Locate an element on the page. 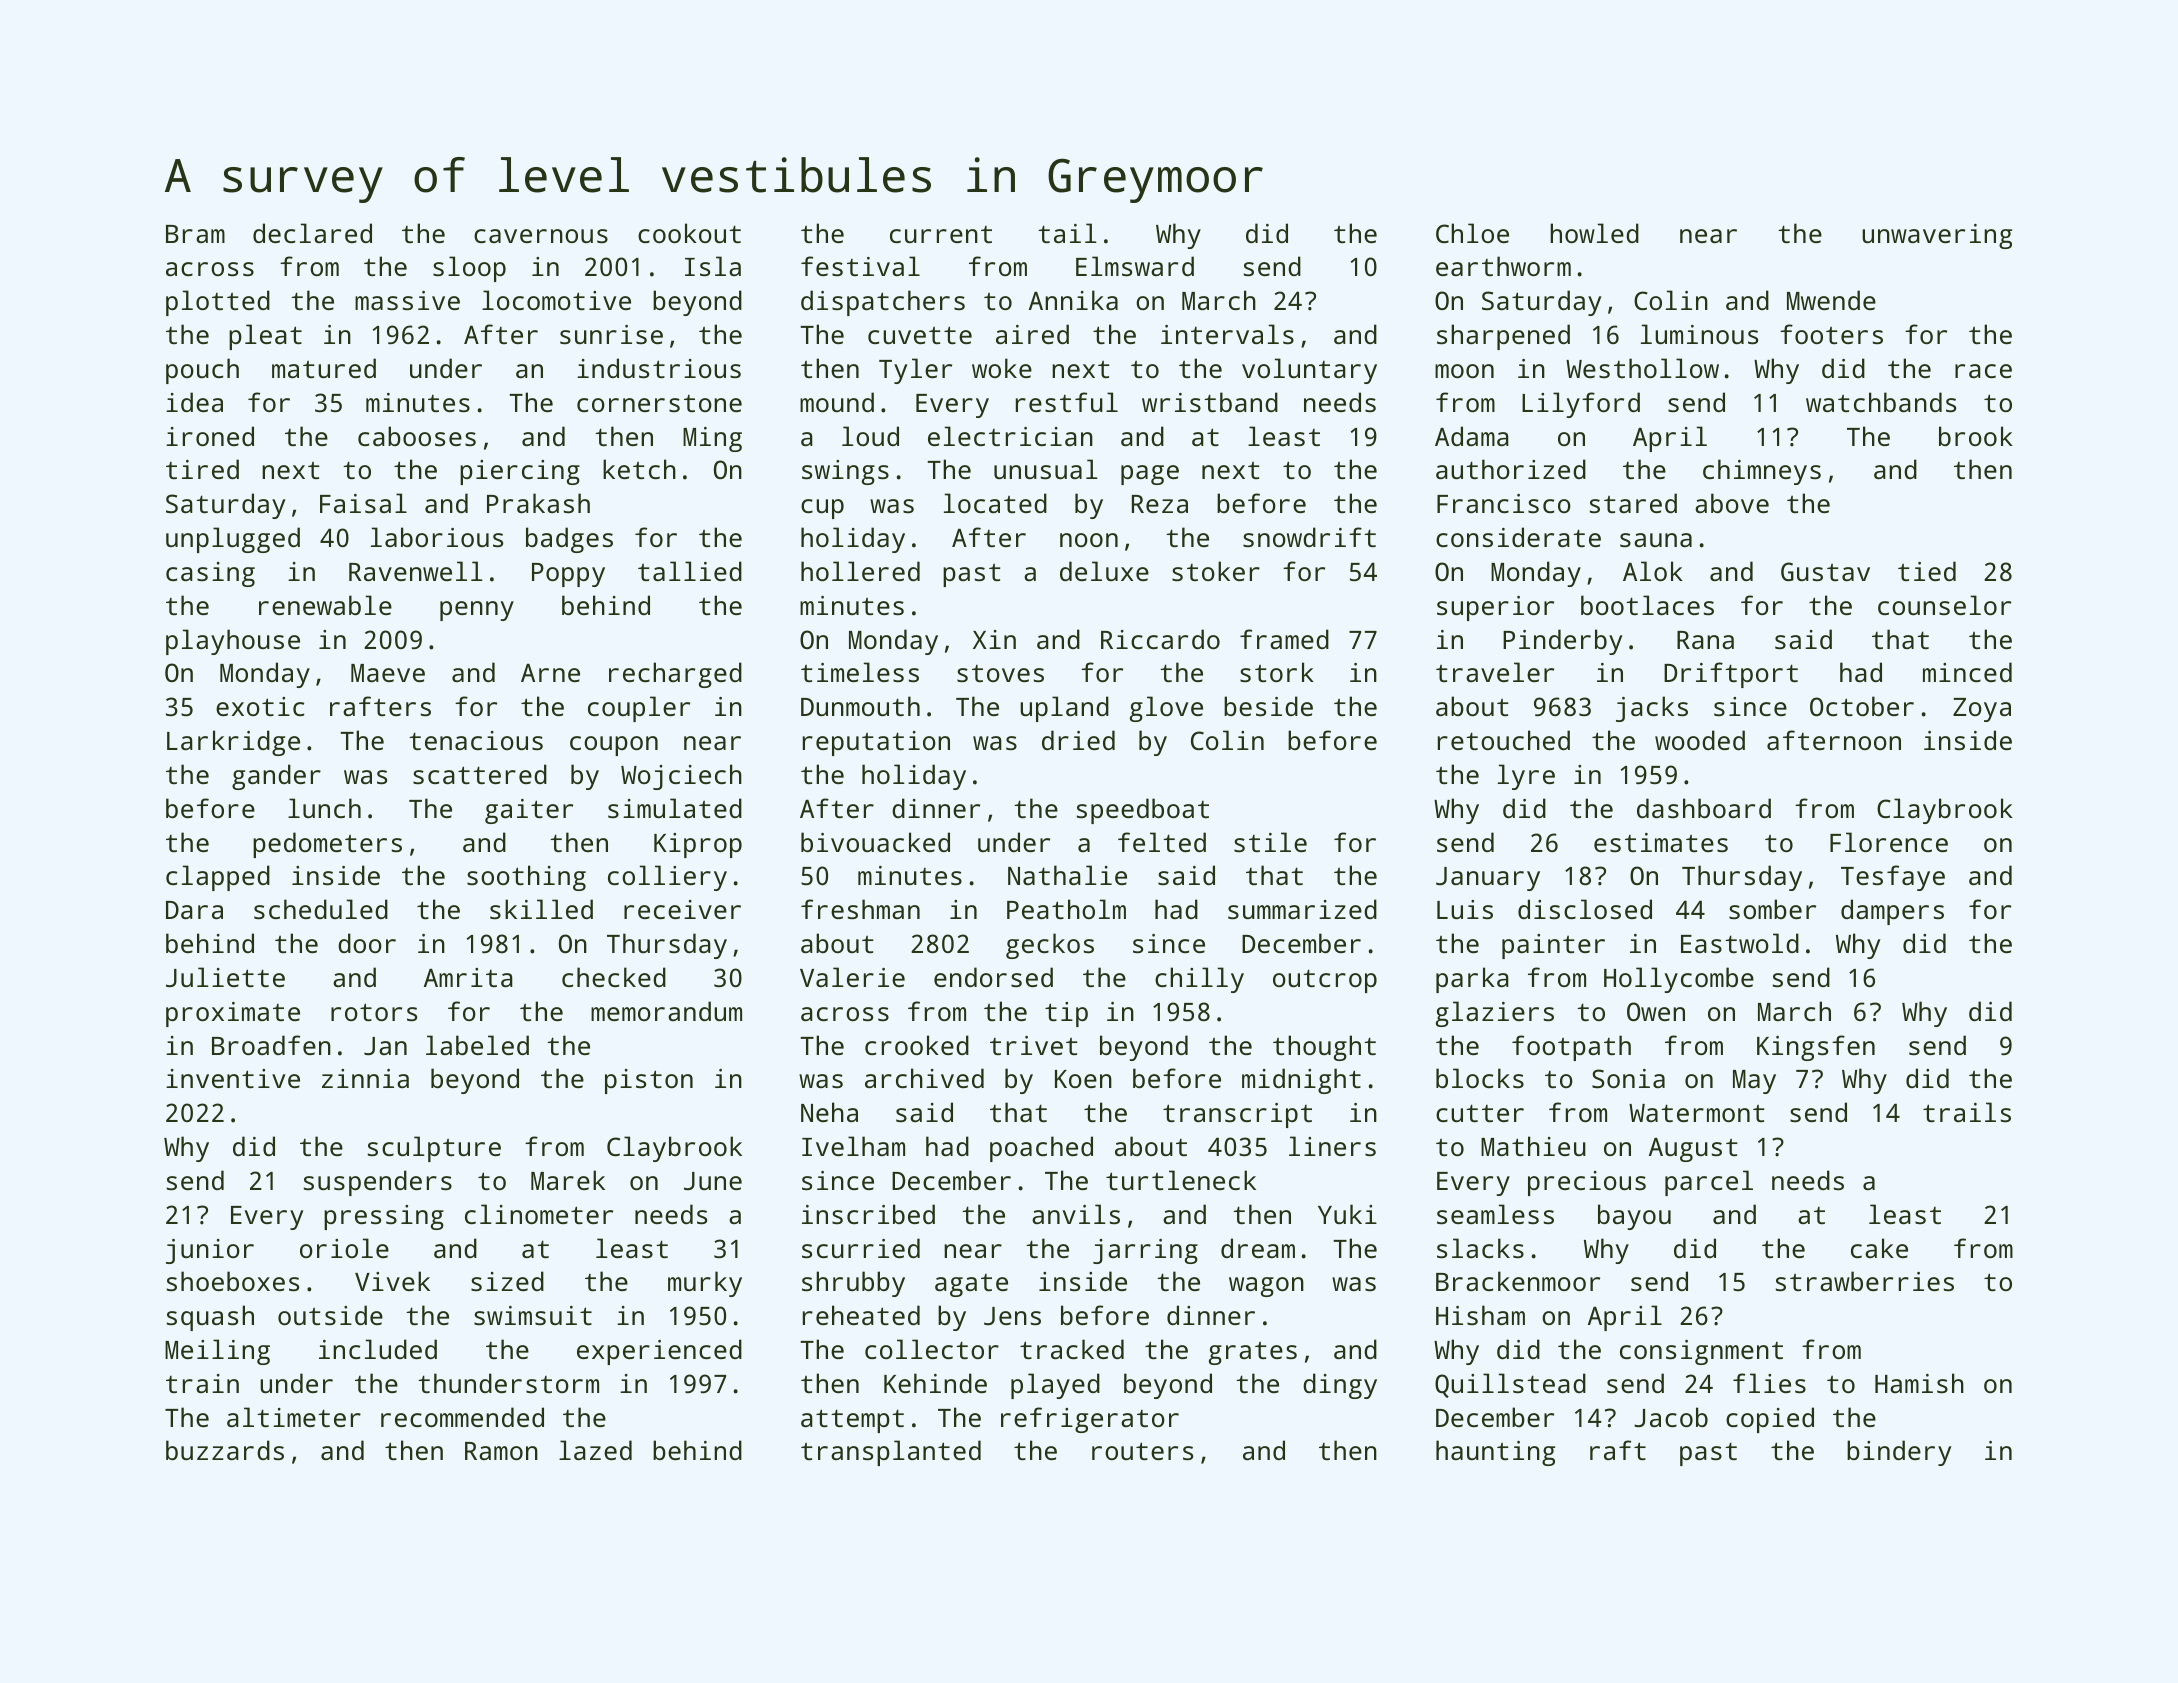 Image resolution: width=2178 pixels, height=1683 pixels. Arne is located at coordinates (550, 673).
